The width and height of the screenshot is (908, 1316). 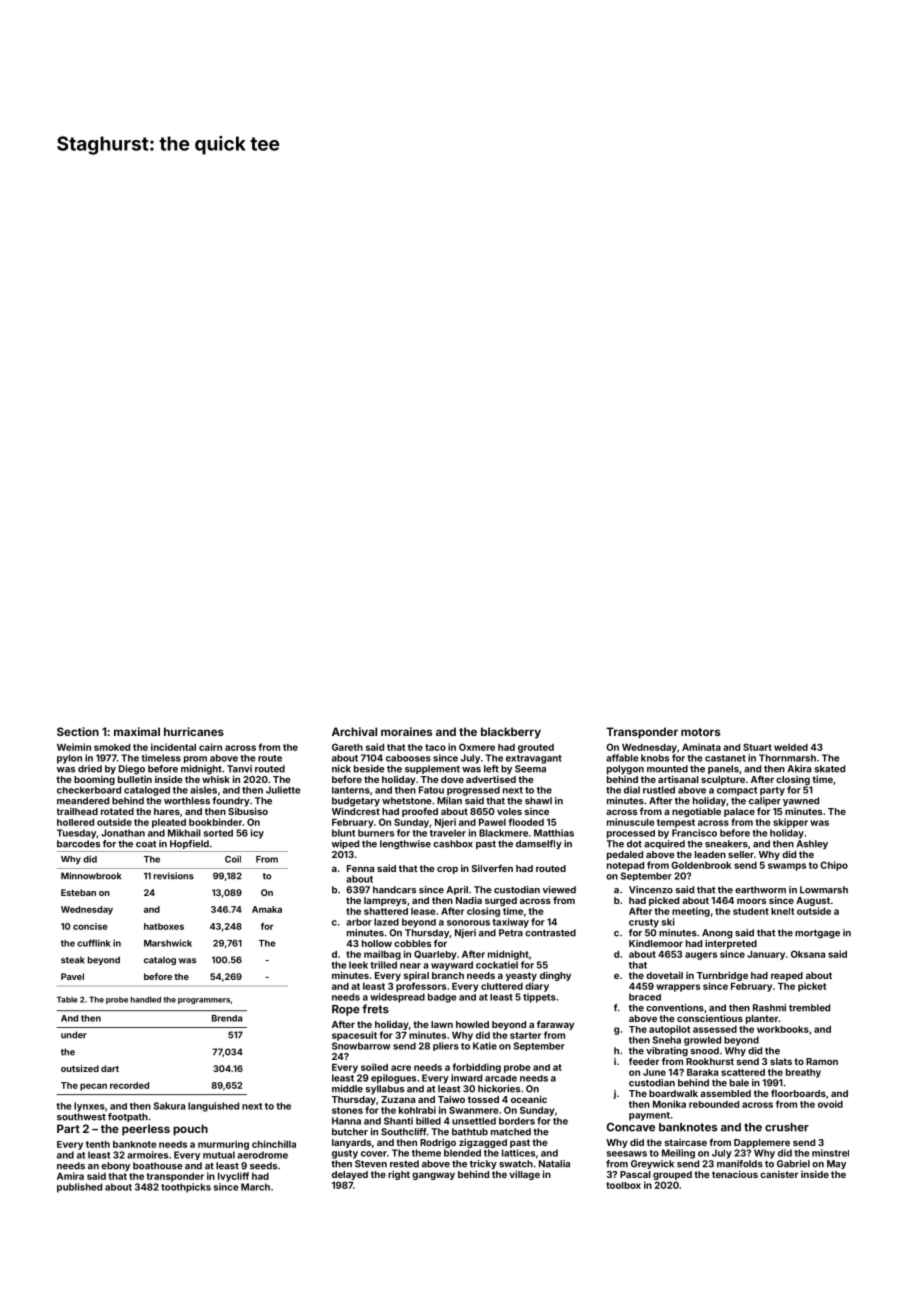 I want to click on toolbox, so click(x=623, y=1185).
